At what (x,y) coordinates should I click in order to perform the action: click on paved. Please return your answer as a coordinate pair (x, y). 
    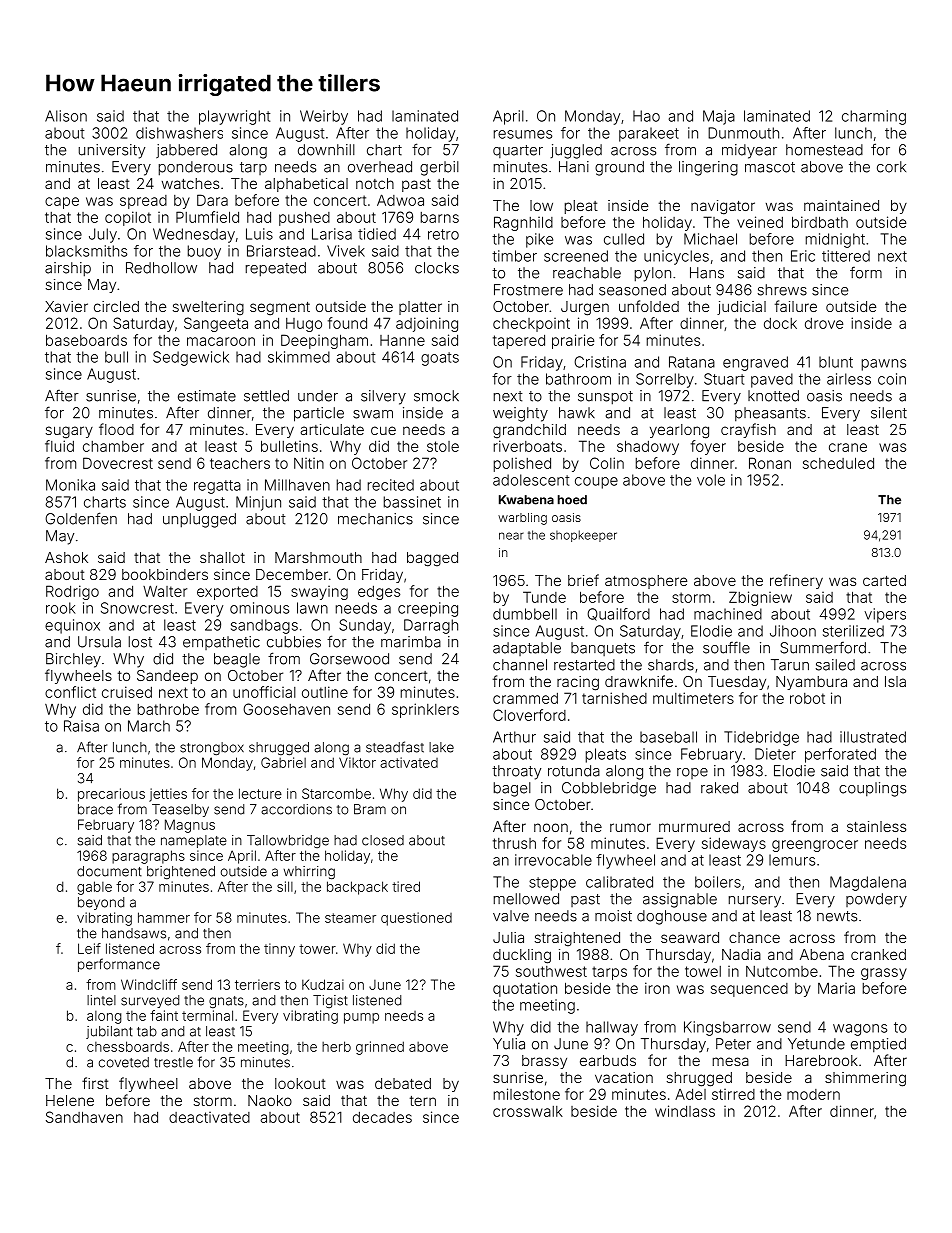
    Looking at the image, I should click on (772, 380).
